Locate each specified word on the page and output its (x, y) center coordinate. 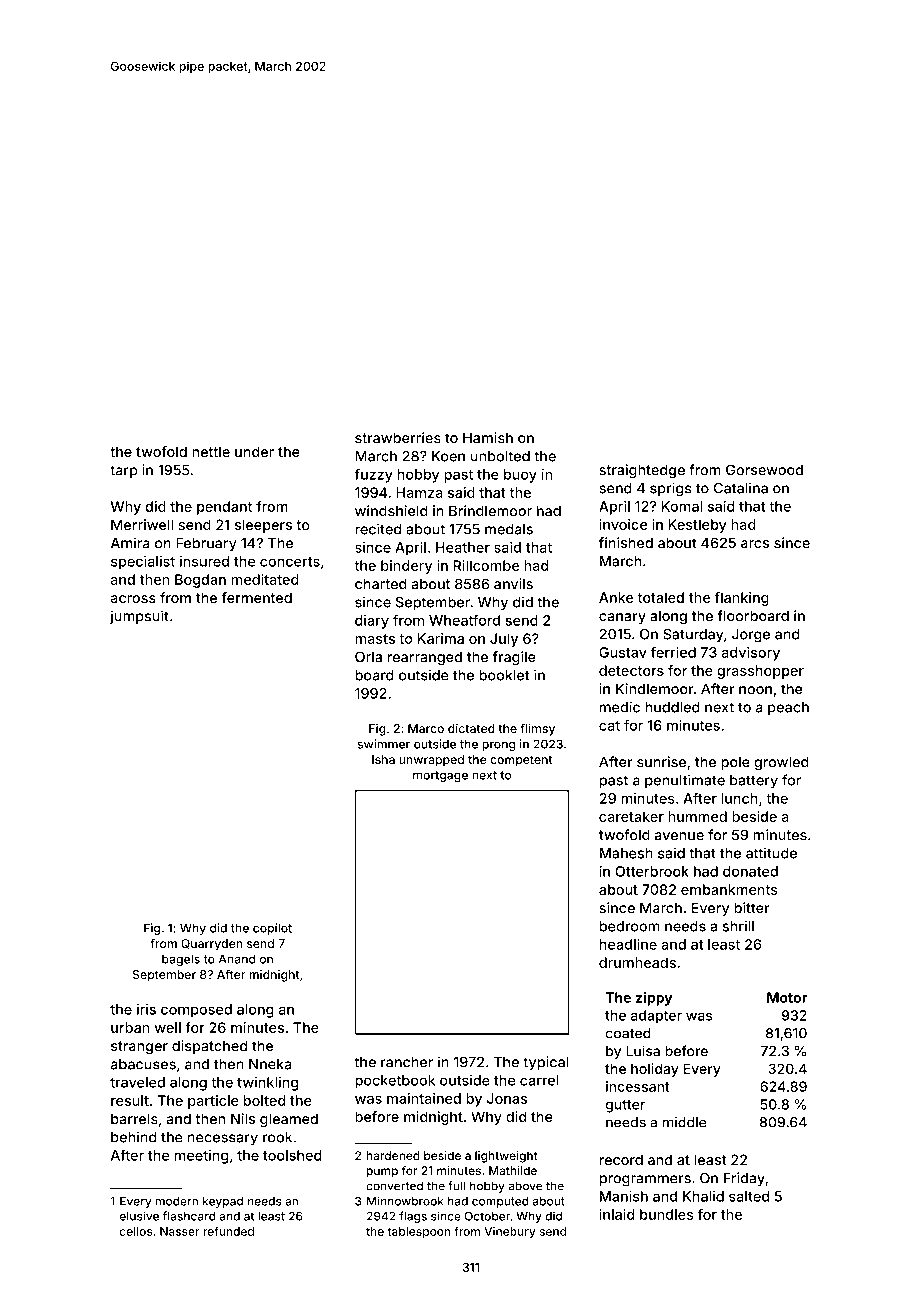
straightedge (642, 471)
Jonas (507, 1098)
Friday (744, 1179)
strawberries (398, 438)
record (621, 1159)
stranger (139, 1047)
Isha (383, 759)
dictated (471, 728)
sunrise (661, 762)
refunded (228, 1231)
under (254, 451)
